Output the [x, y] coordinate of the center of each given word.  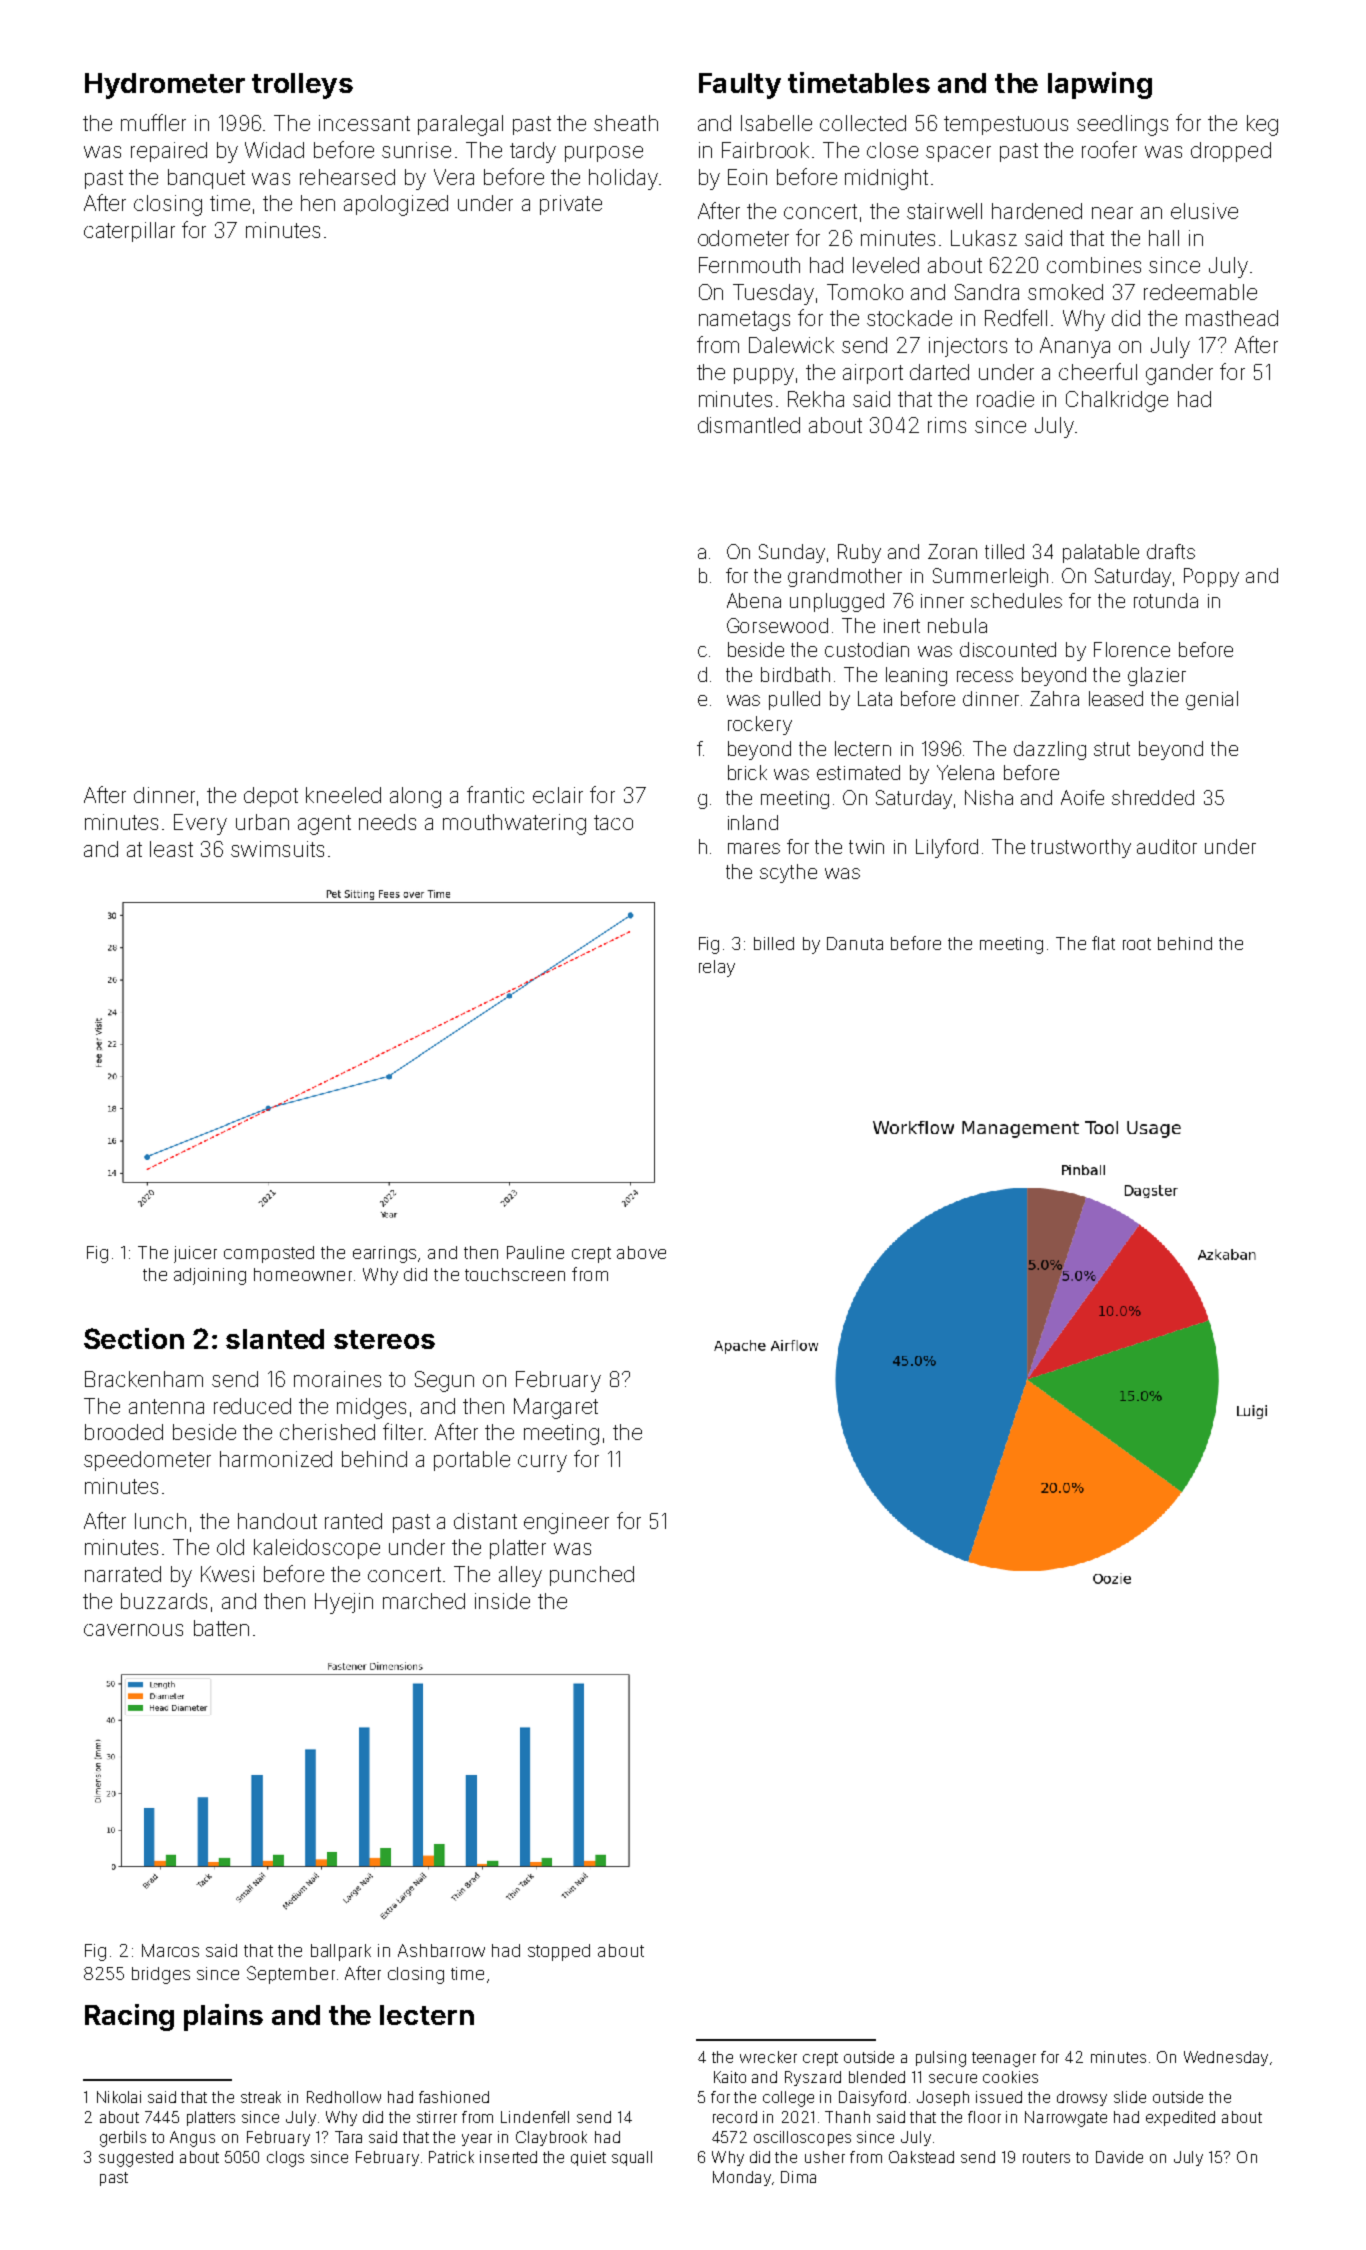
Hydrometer [165, 86]
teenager [1004, 2059]
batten [221, 1628]
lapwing [1100, 85]
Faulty [740, 86]
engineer [566, 1523]
